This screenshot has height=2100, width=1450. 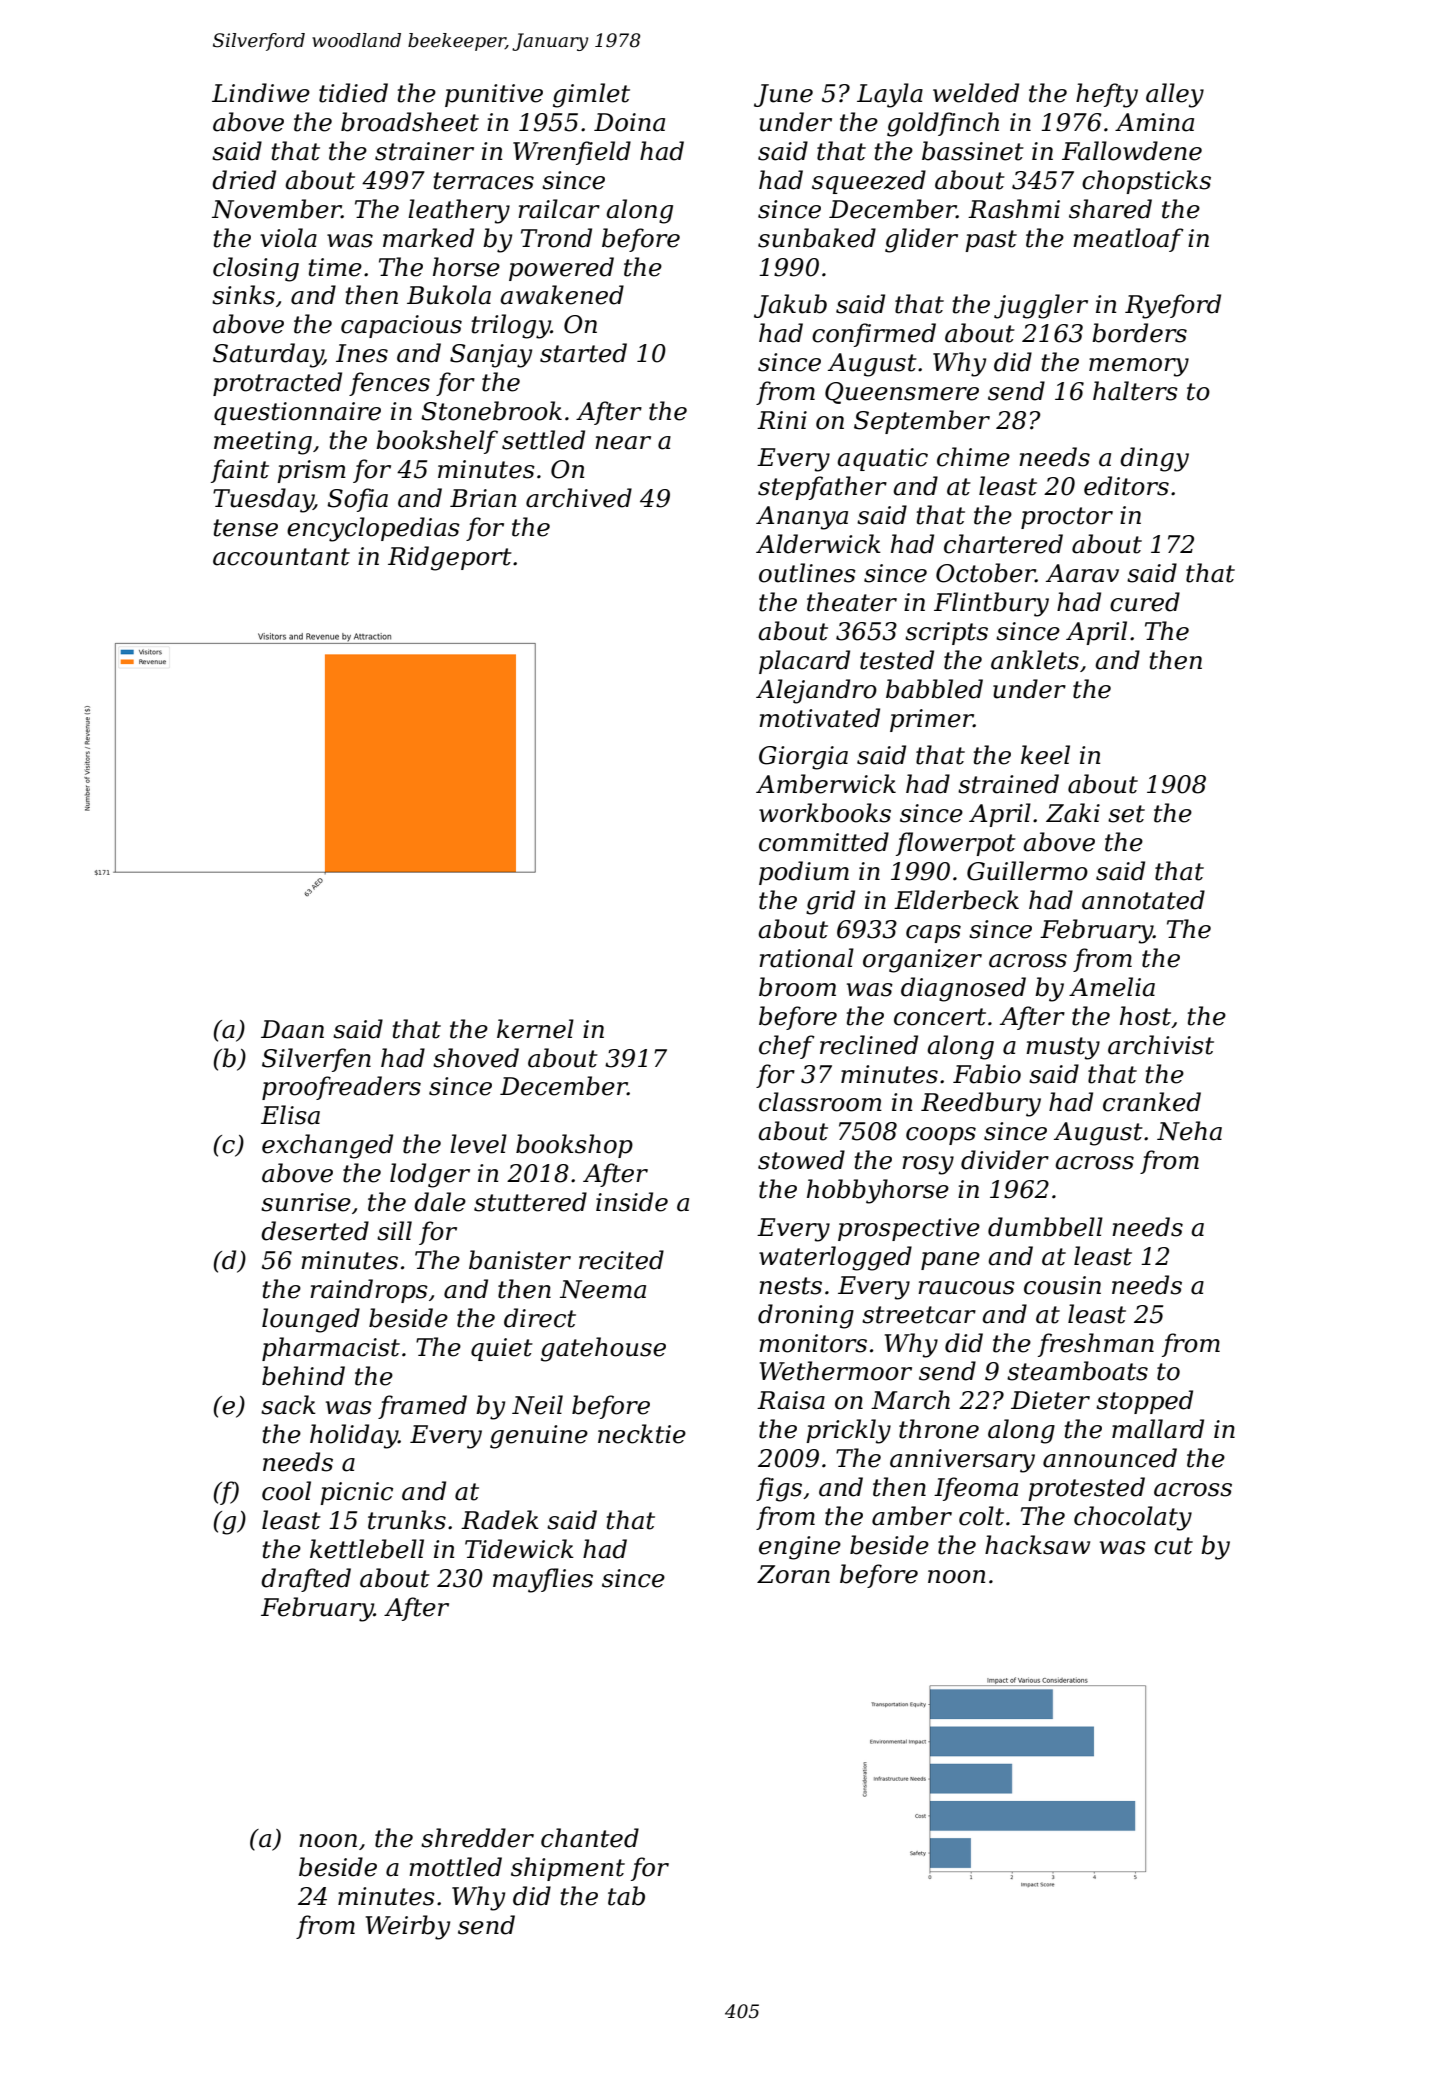 I want to click on prospective, so click(x=909, y=1229).
